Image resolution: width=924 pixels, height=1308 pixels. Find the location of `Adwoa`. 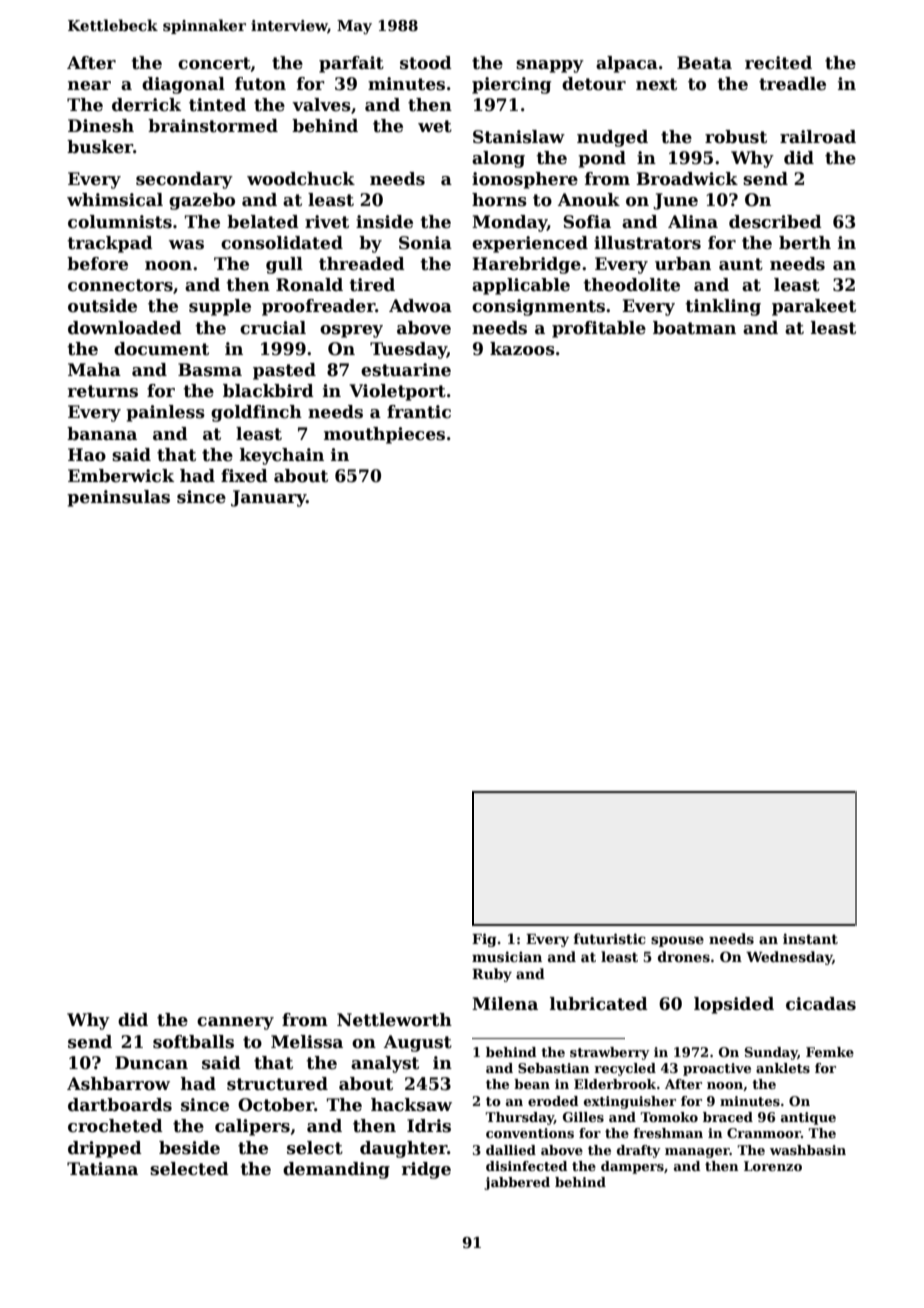

Adwoa is located at coordinates (420, 306).
